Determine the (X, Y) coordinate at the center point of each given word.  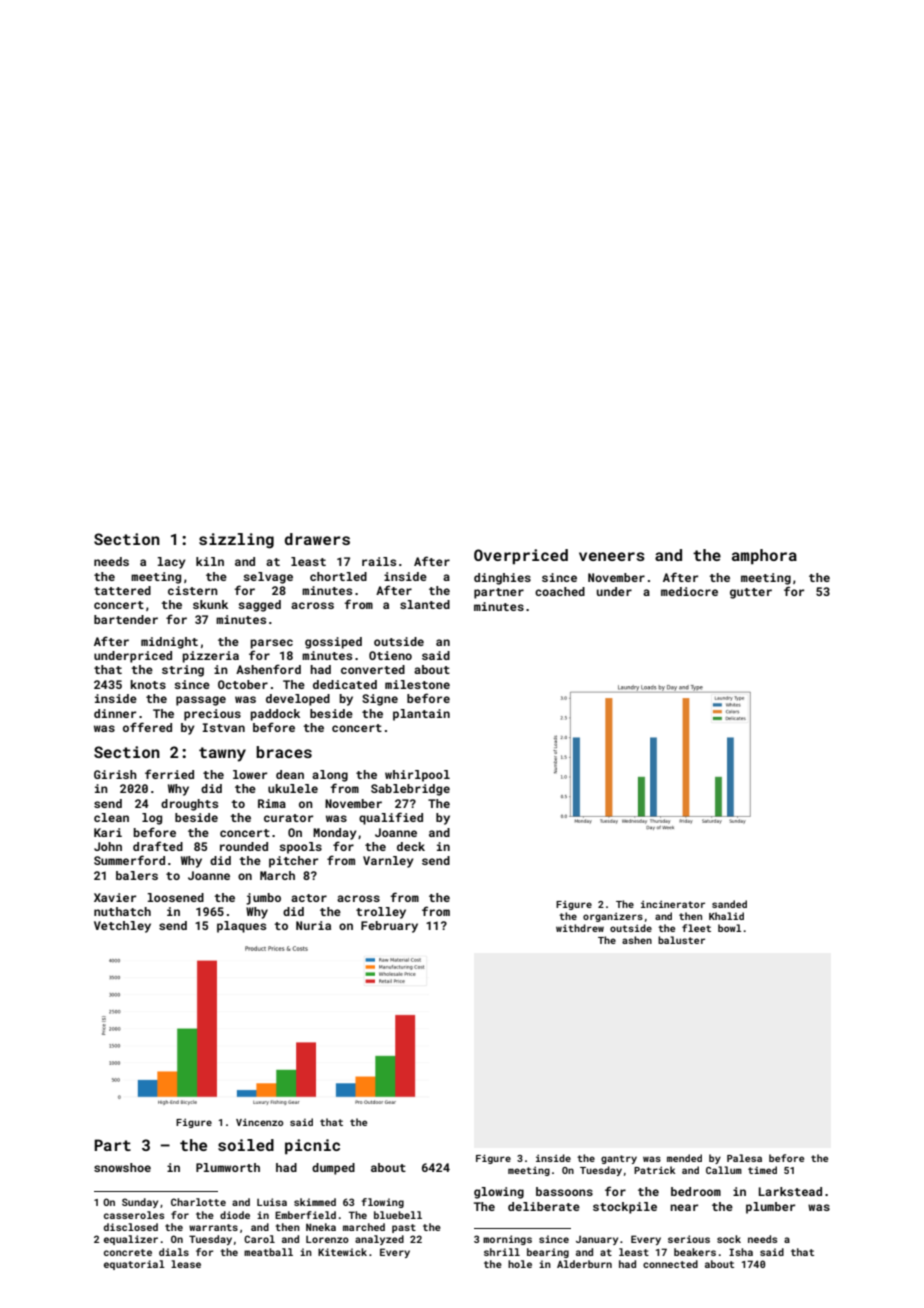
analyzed (379, 1240)
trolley (381, 913)
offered (147, 727)
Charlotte (198, 1202)
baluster (681, 940)
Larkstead (790, 1191)
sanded (729, 904)
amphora (764, 557)
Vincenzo (259, 1122)
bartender (126, 619)
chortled (338, 576)
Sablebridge (410, 790)
